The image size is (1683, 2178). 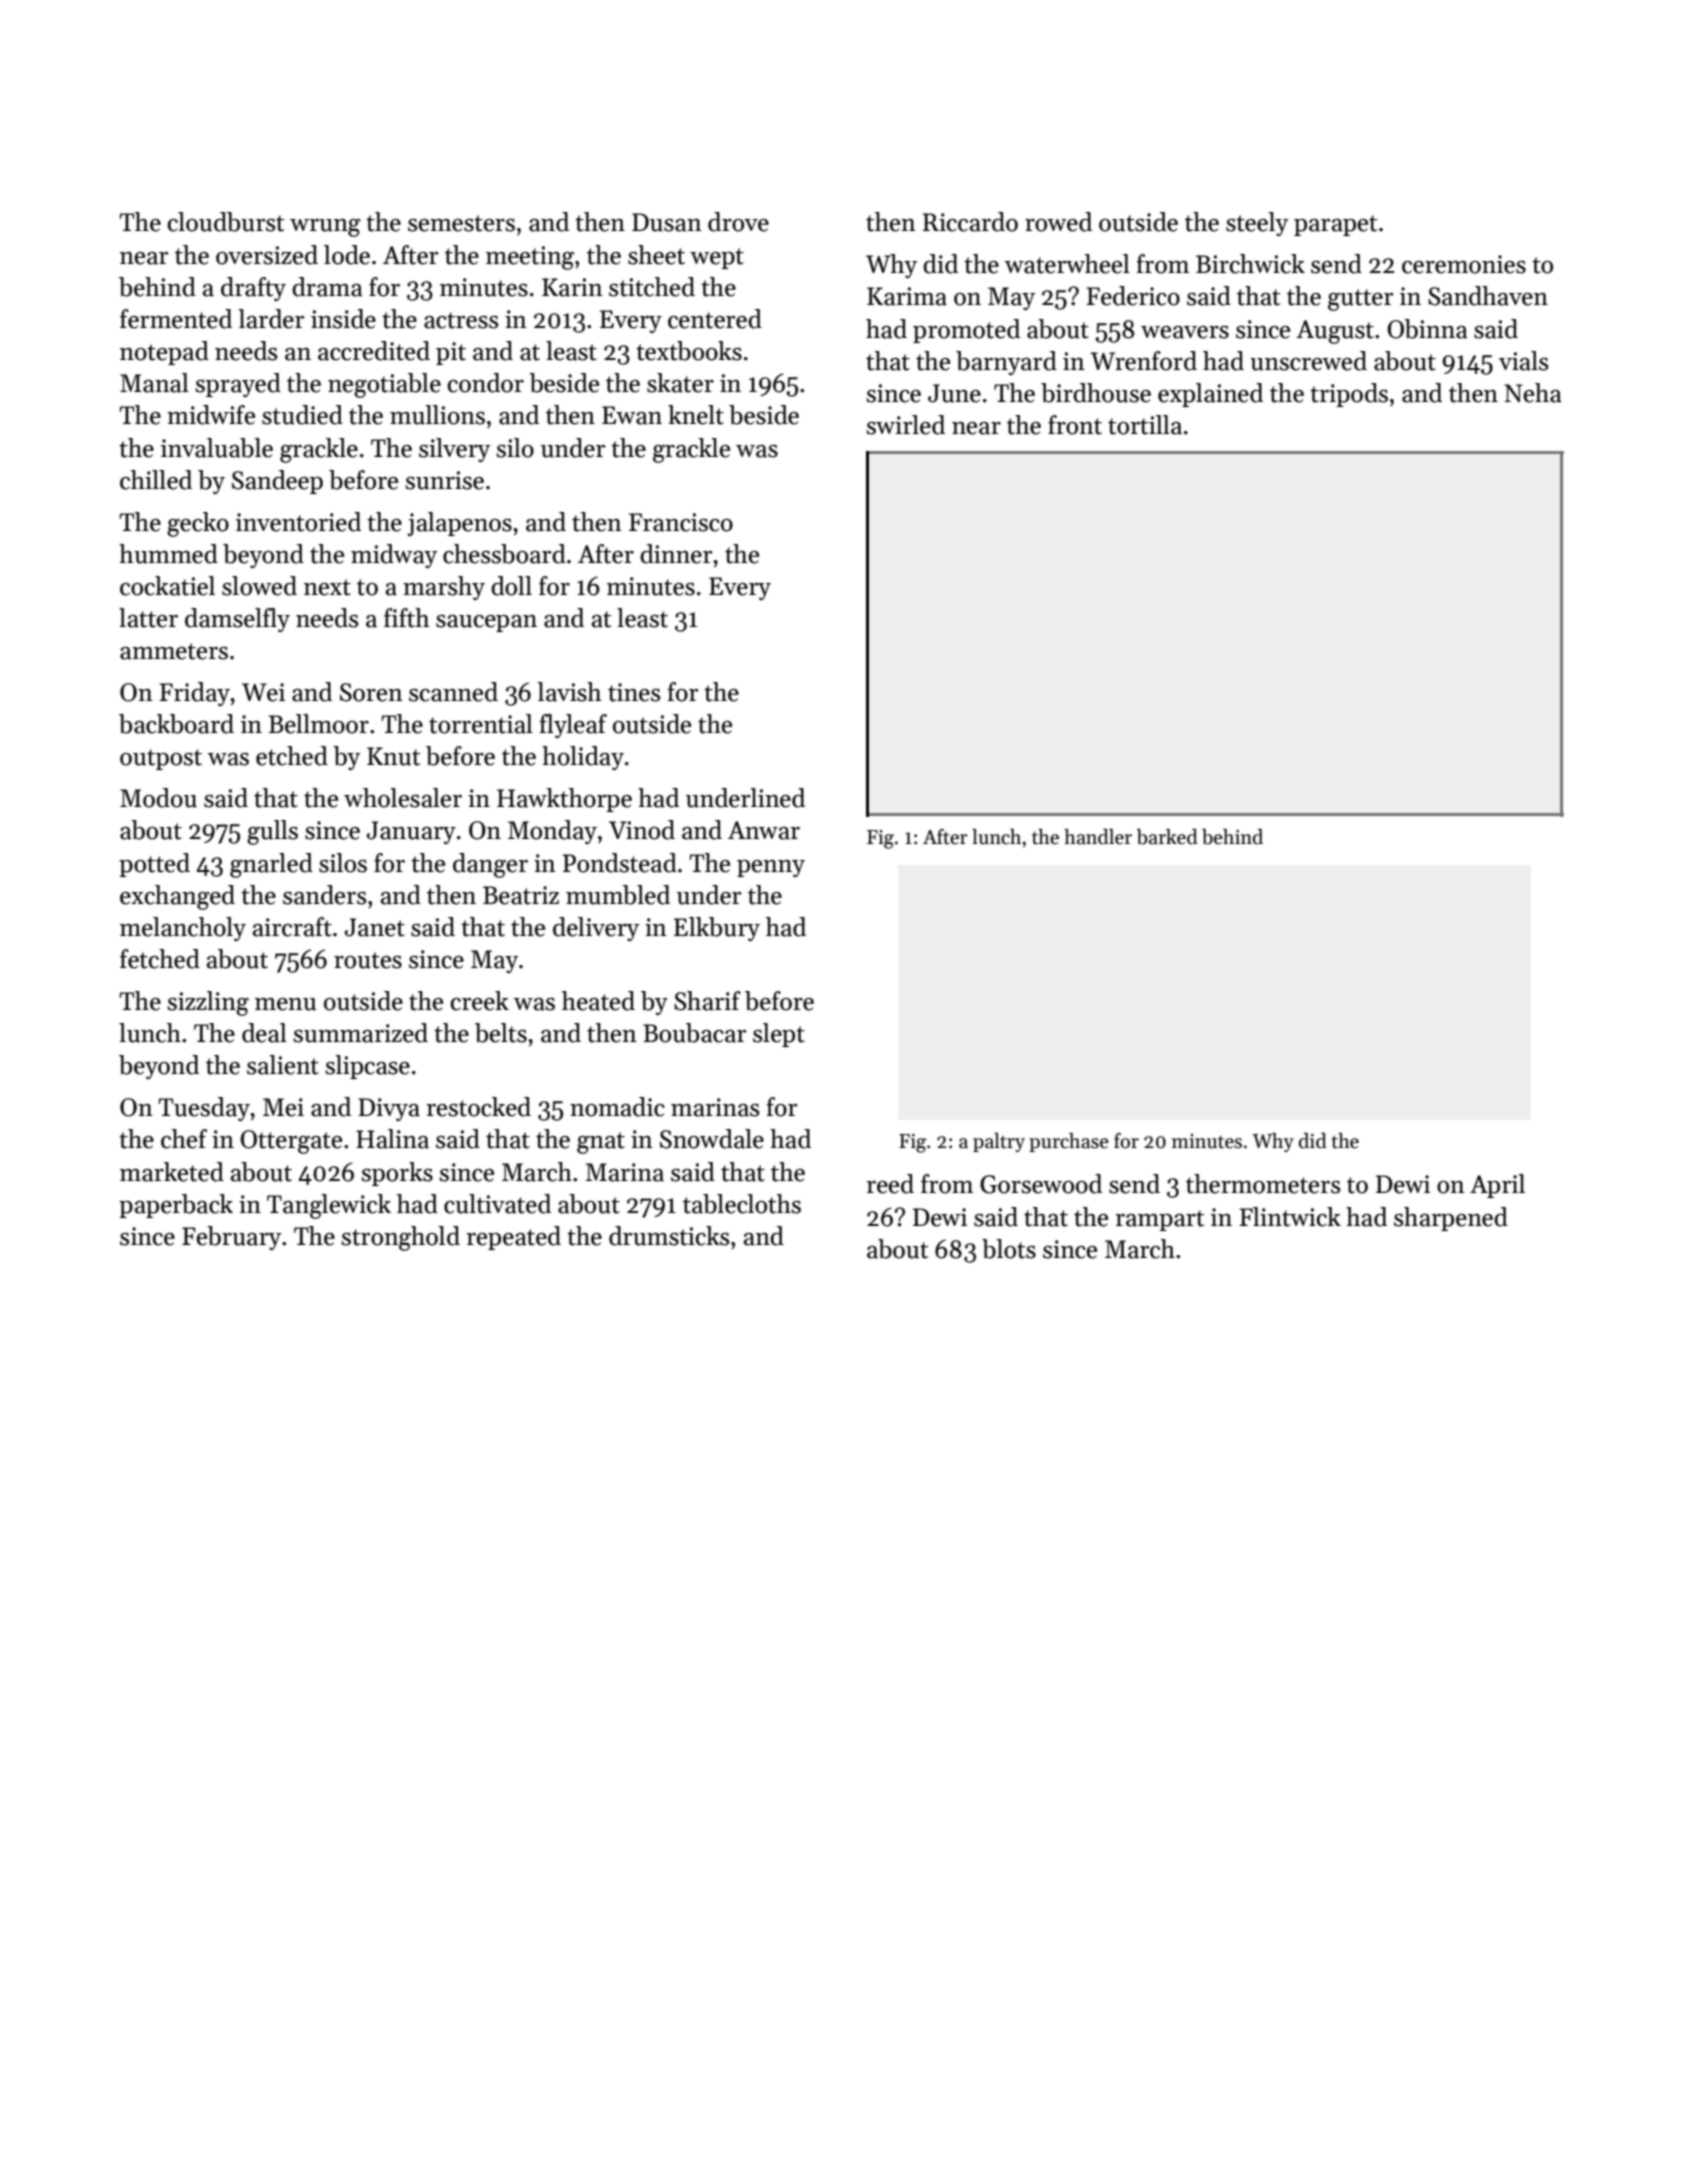 I want to click on April, so click(x=1497, y=1186).
